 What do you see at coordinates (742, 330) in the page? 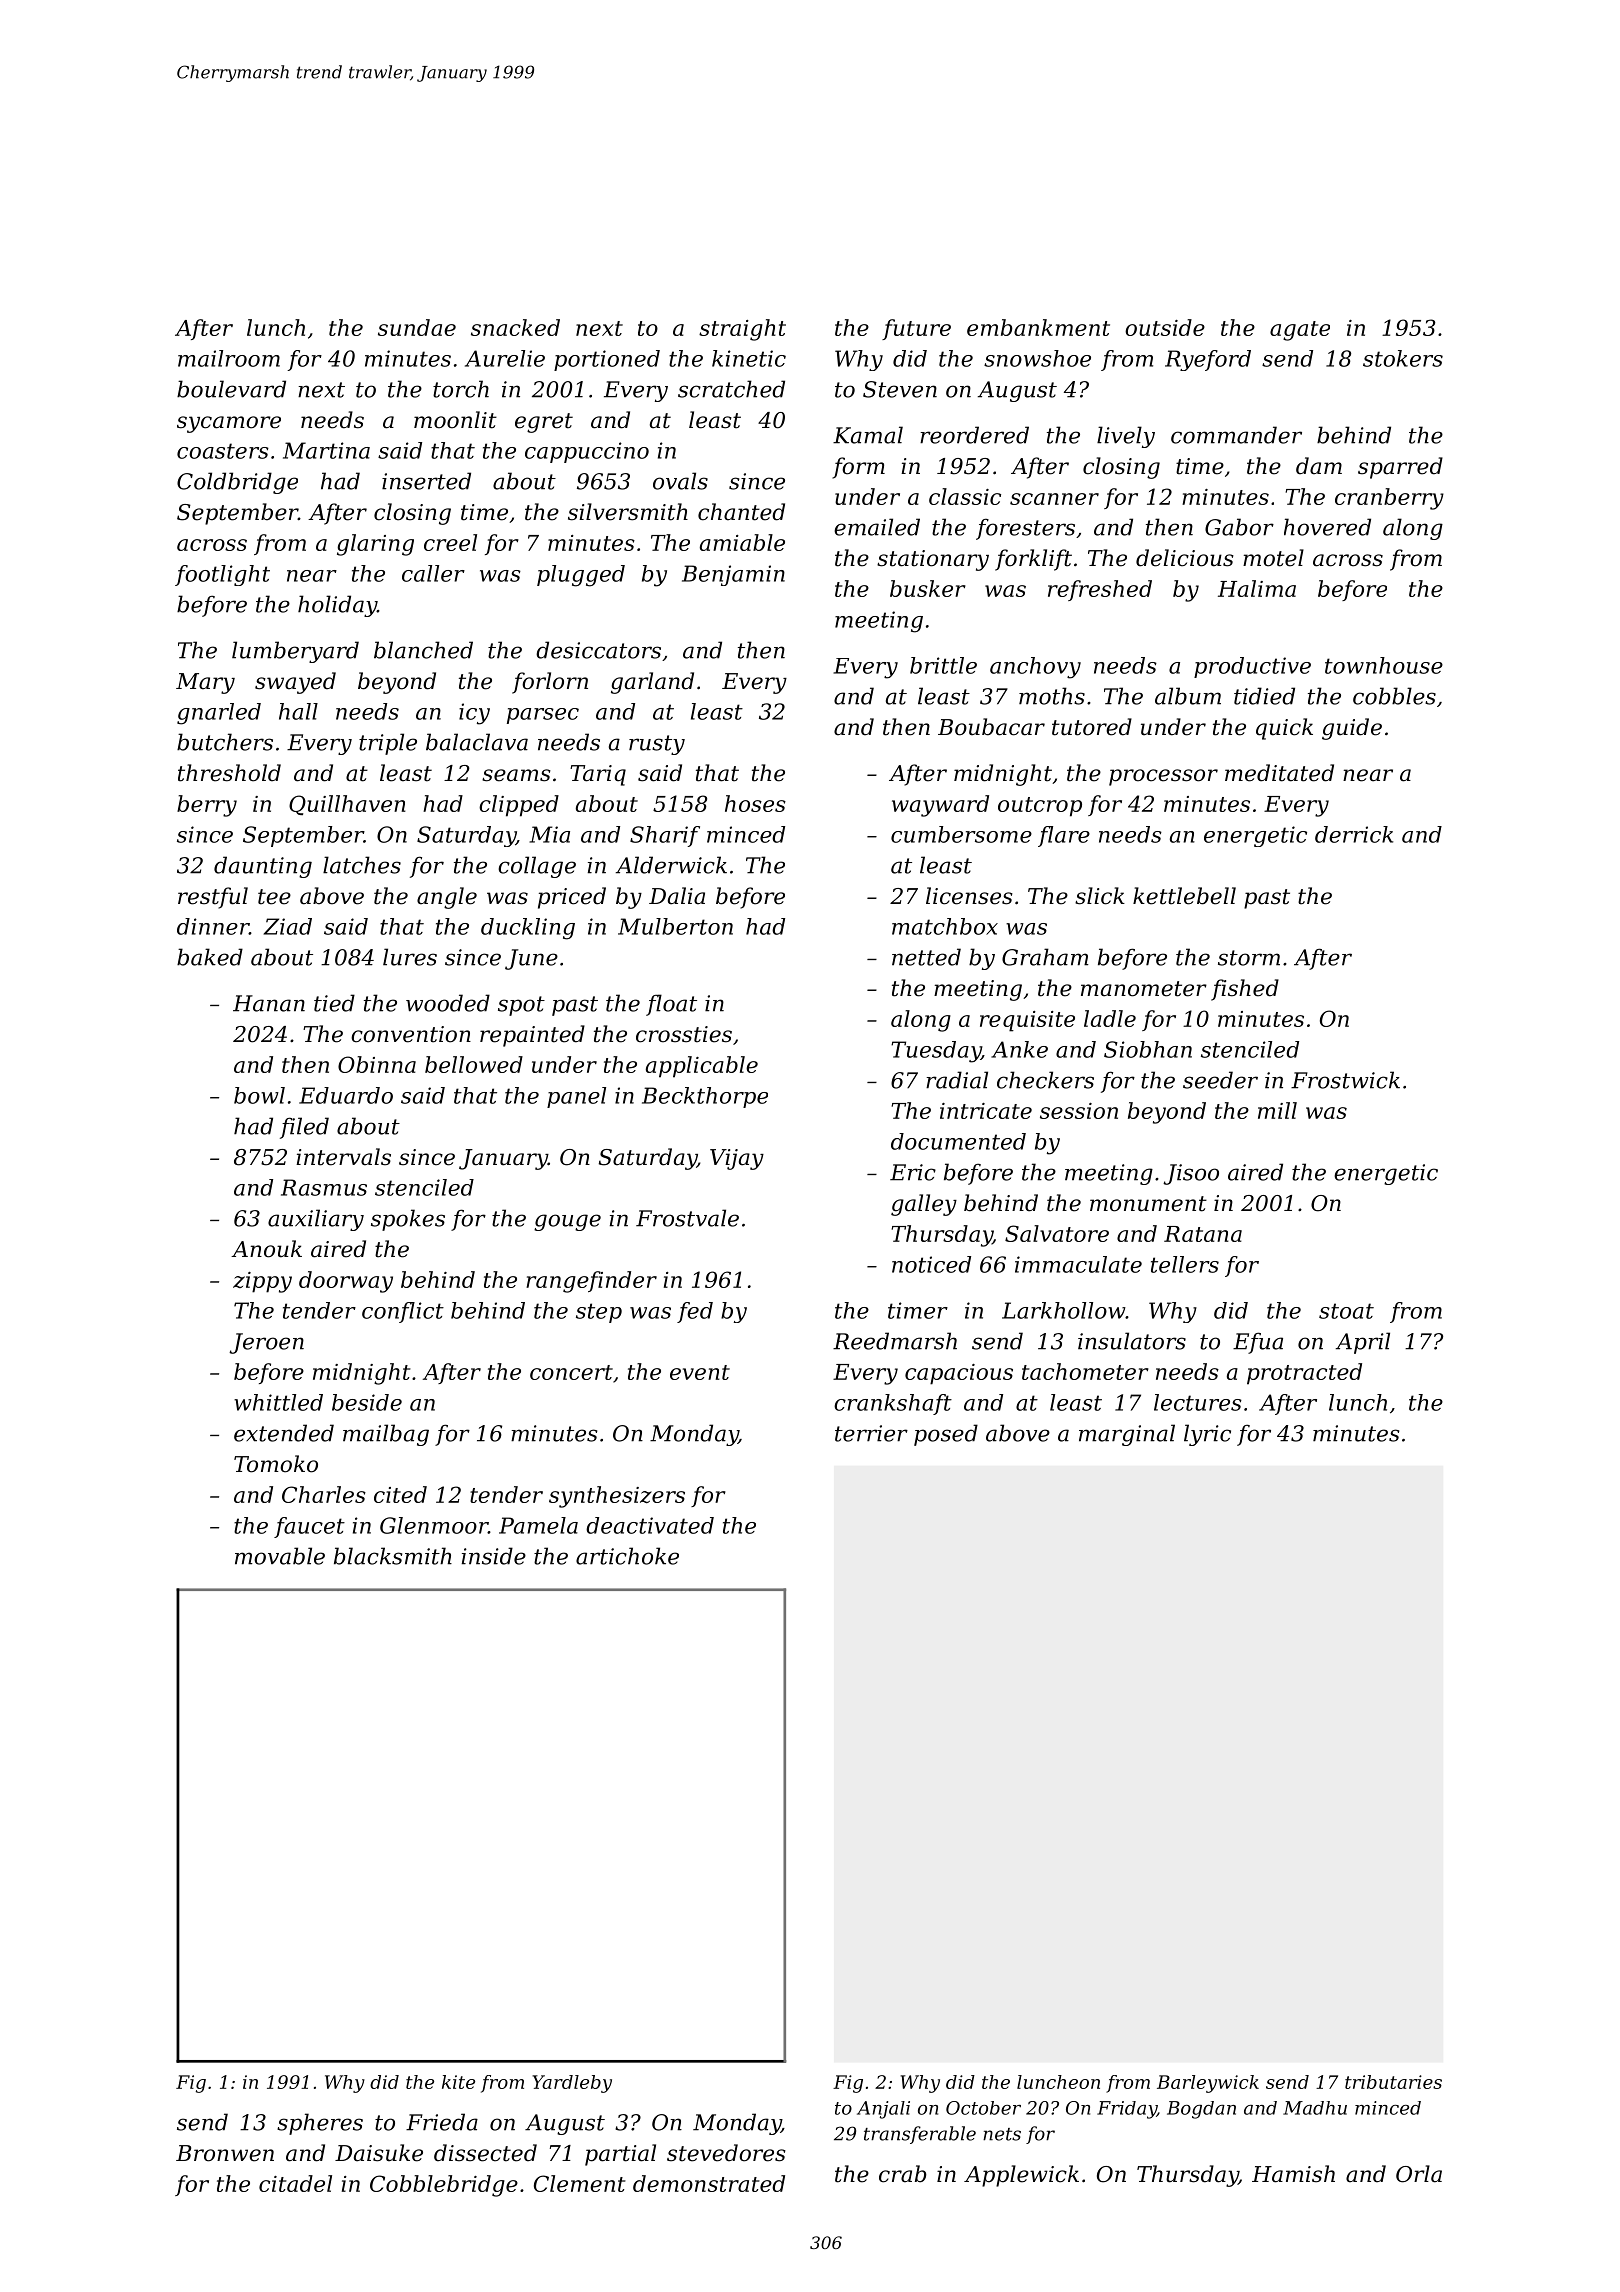
I see `straight` at bounding box center [742, 330].
